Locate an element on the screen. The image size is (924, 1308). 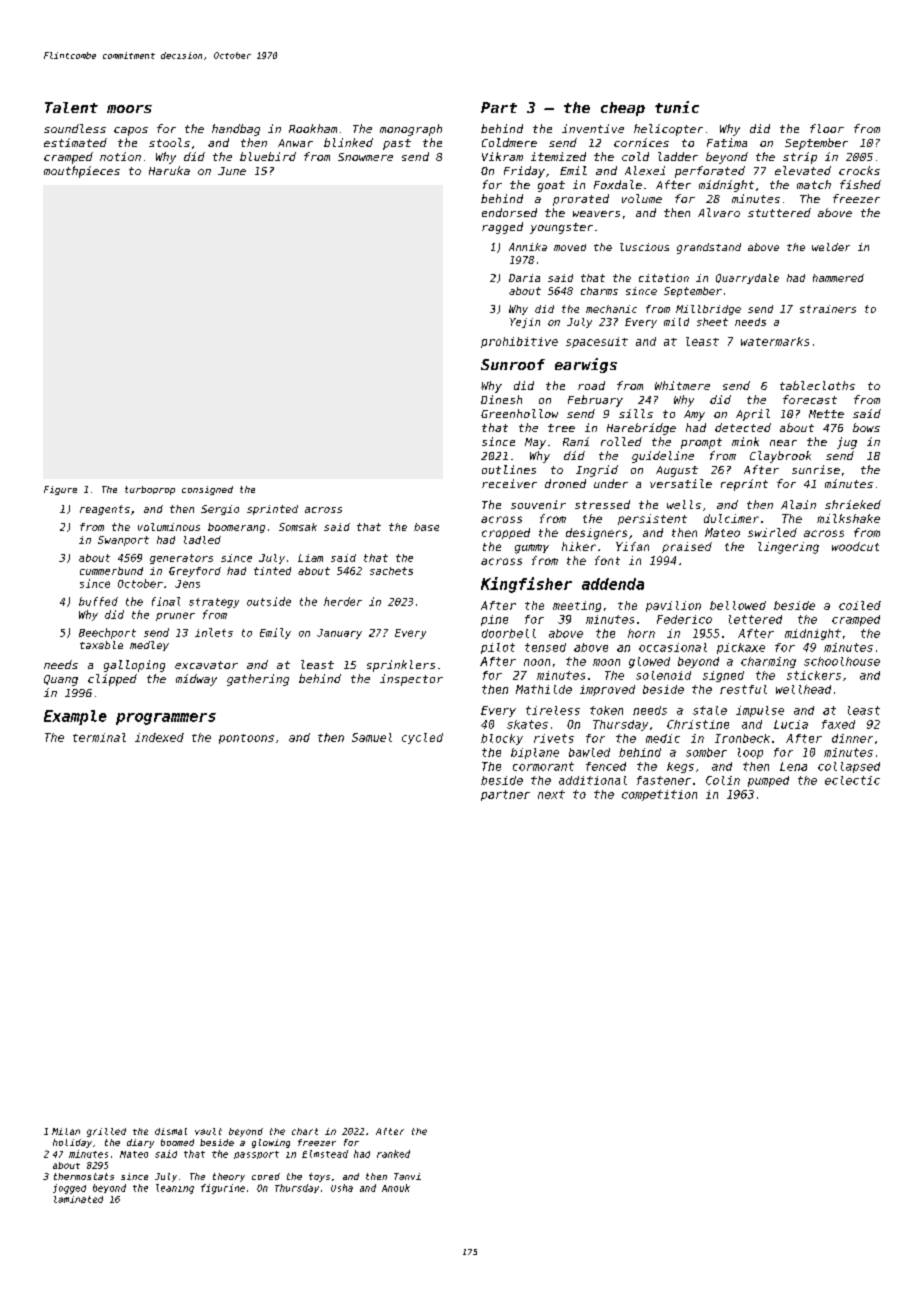
Rookham is located at coordinates (313, 128).
